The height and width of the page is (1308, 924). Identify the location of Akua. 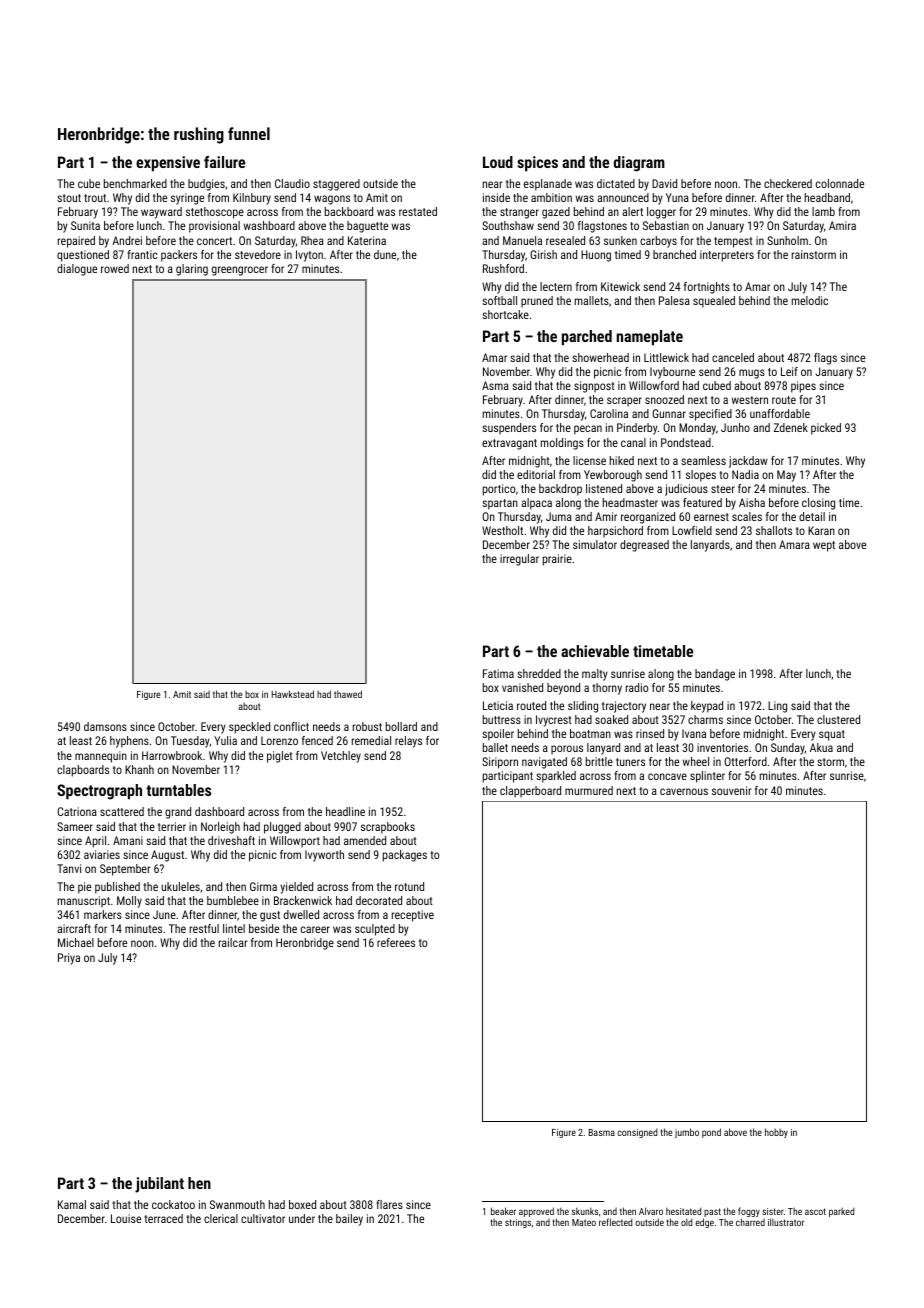
(821, 747).
